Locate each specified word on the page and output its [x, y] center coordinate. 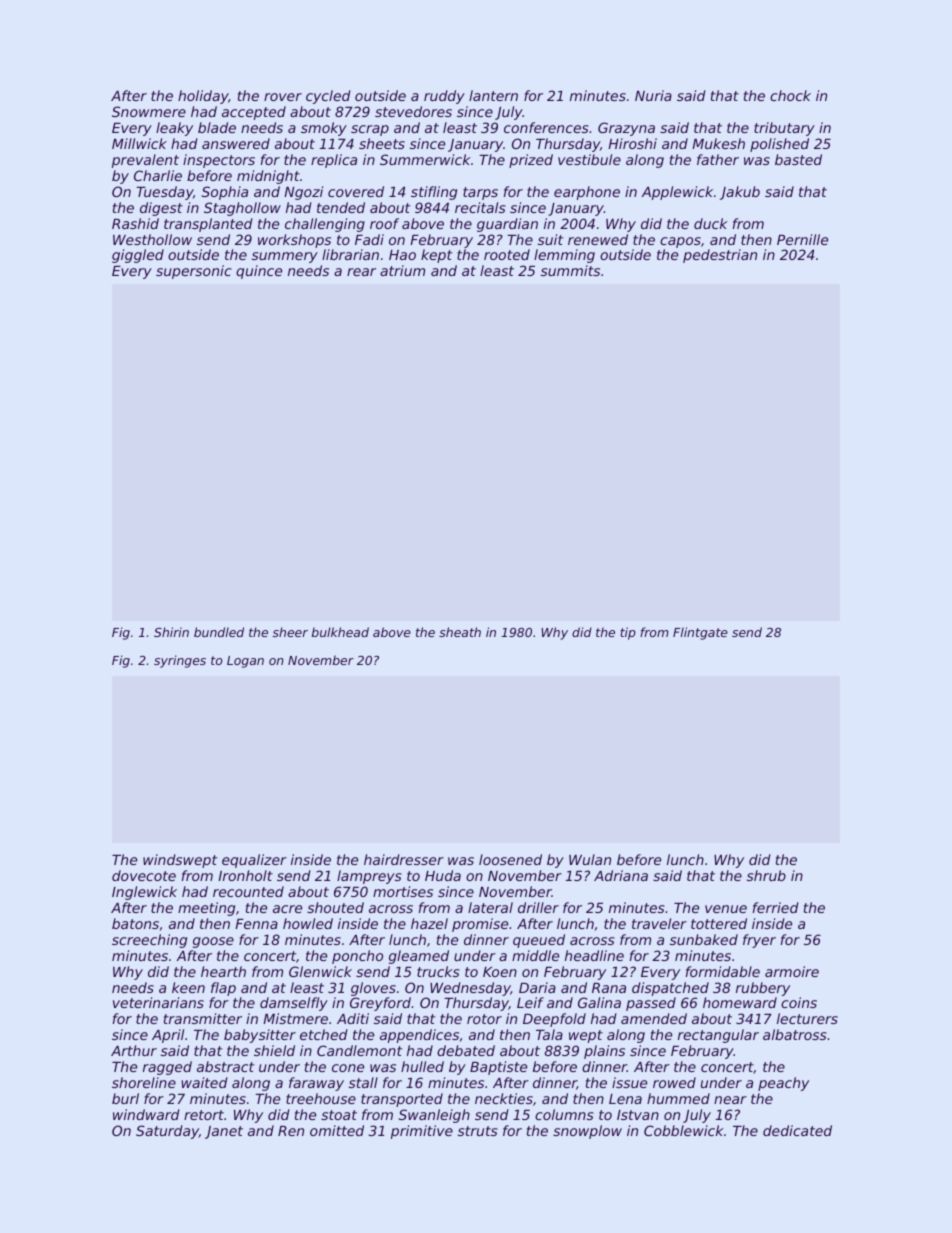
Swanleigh [434, 1116]
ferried [776, 907]
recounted [248, 891]
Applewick [677, 193]
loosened [510, 859]
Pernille [802, 239]
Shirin [171, 632]
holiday [203, 97]
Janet [224, 1132]
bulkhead [340, 632]
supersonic [194, 272]
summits [570, 270]
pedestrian [720, 256]
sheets [382, 143]
